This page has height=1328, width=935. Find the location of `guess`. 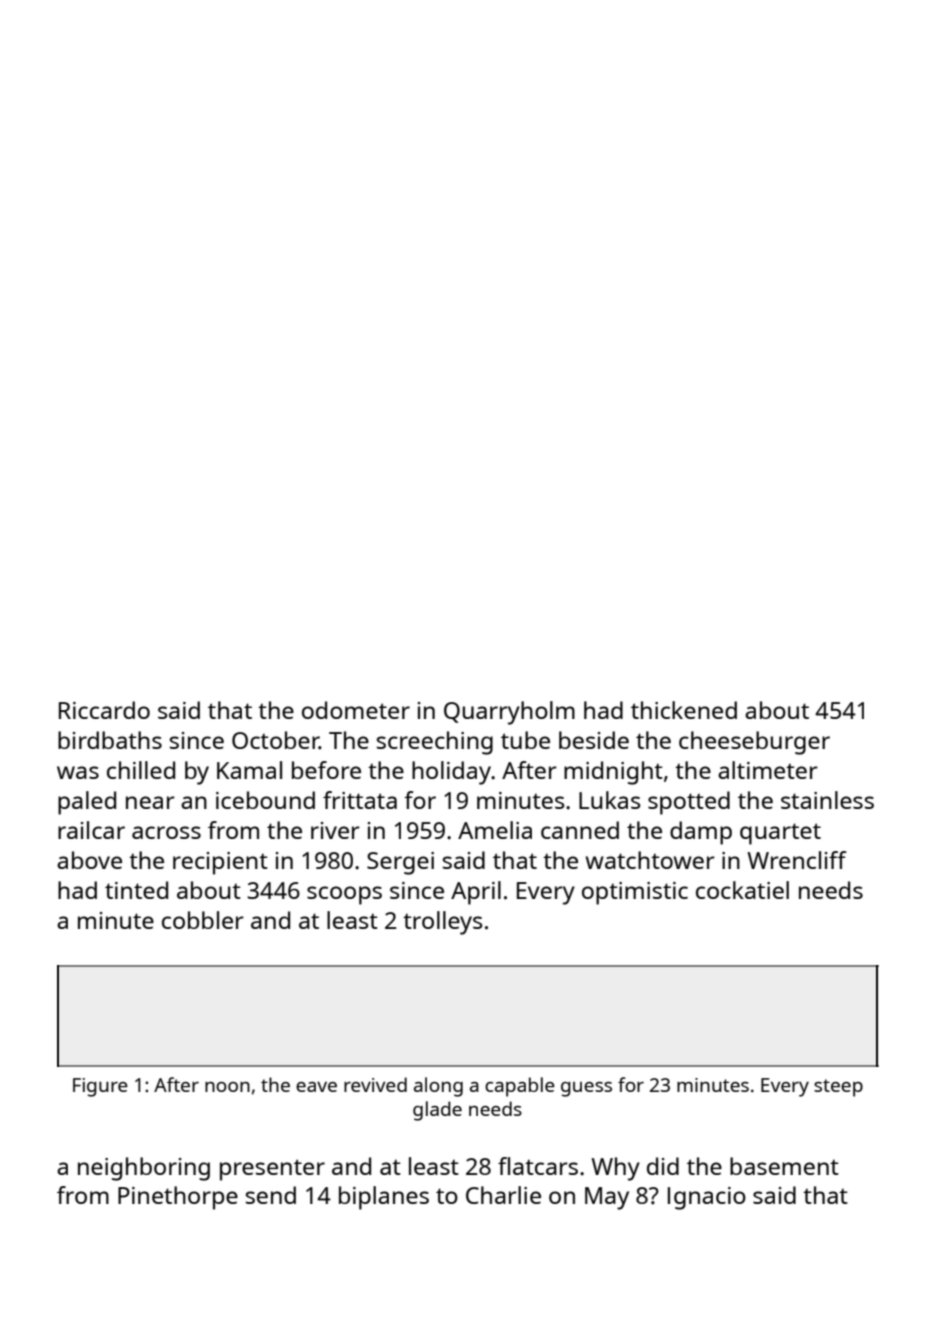

guess is located at coordinates (586, 1089).
